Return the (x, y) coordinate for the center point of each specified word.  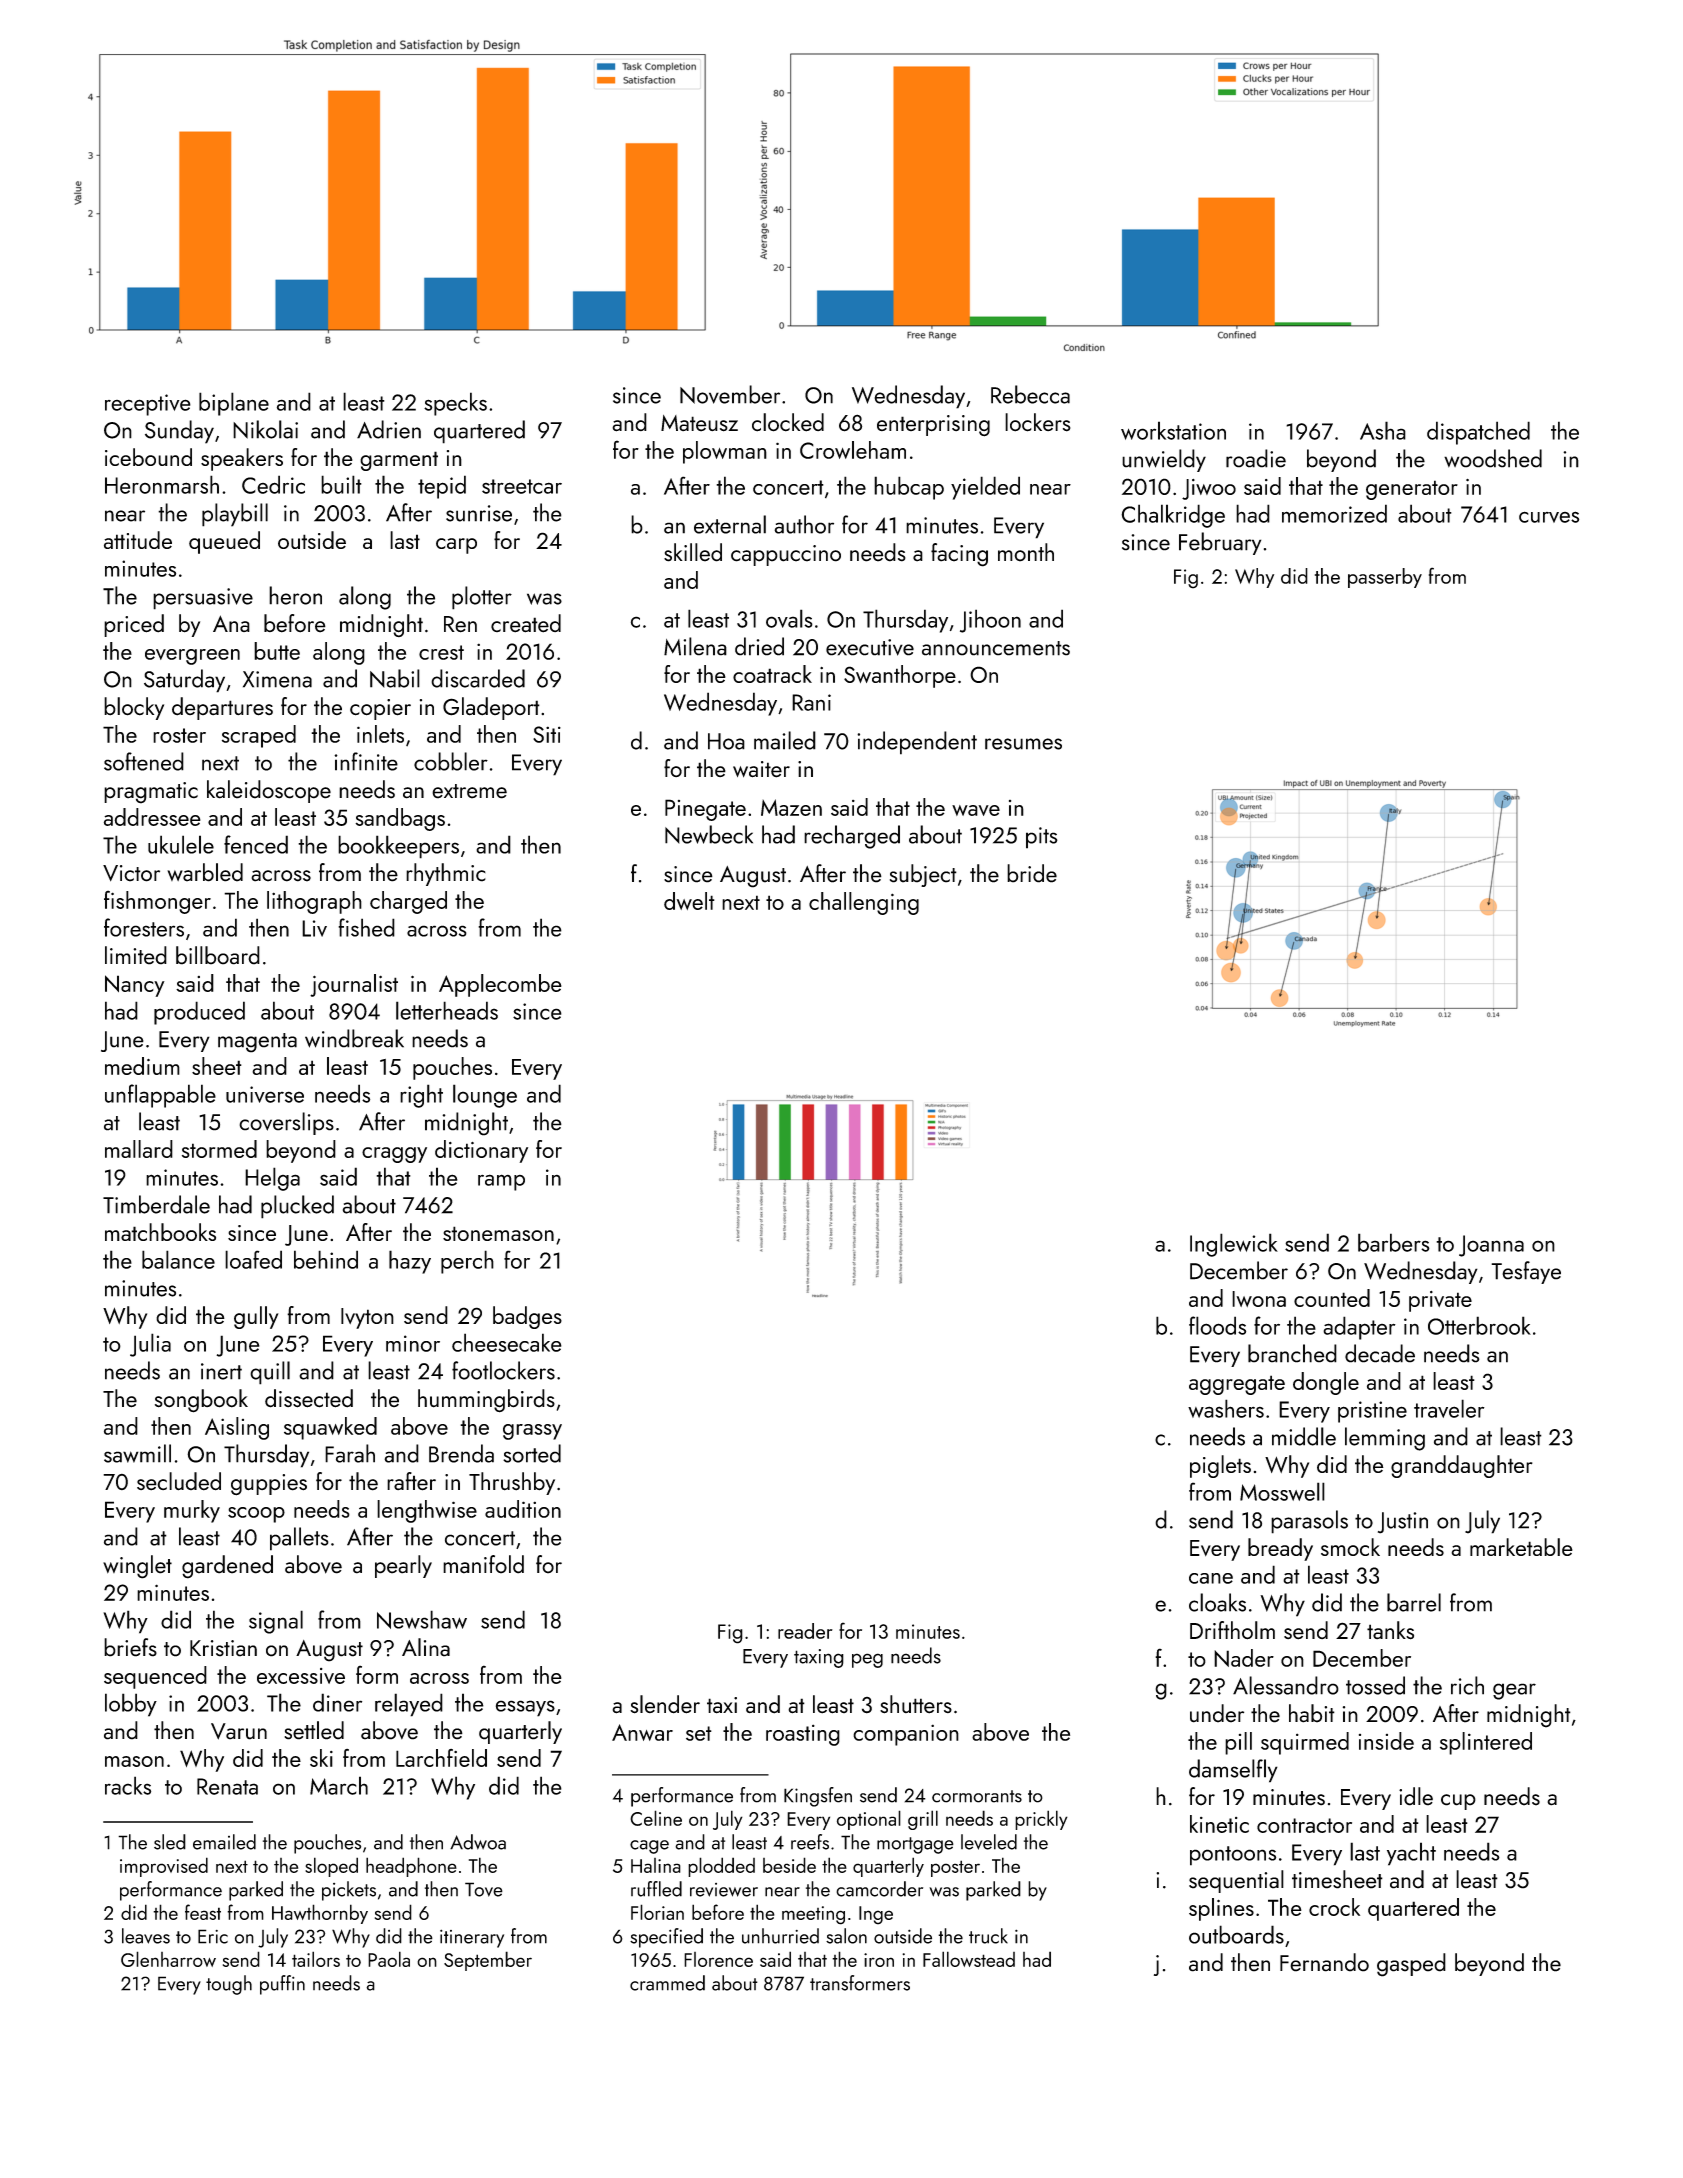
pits (1042, 838)
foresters (144, 927)
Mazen (791, 807)
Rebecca (1030, 394)
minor (413, 1343)
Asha (1383, 430)
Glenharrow (168, 1959)
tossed (1375, 1685)
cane (1211, 1578)
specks (455, 404)
